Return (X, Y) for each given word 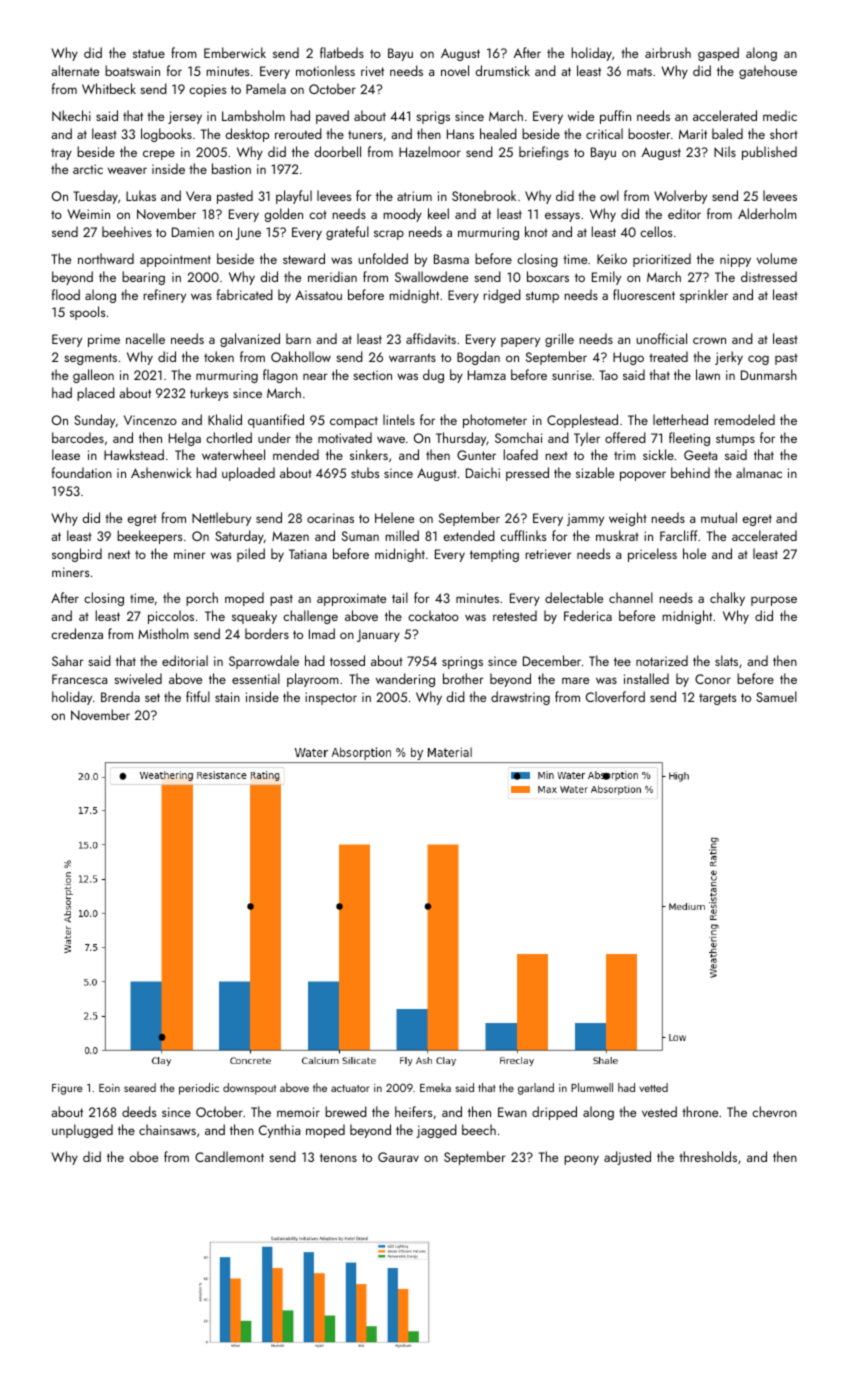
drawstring (520, 698)
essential (256, 678)
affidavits (431, 338)
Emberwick (235, 52)
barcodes (78, 437)
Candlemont (229, 1156)
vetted (653, 1087)
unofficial (662, 338)
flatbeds (342, 52)
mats (639, 71)
